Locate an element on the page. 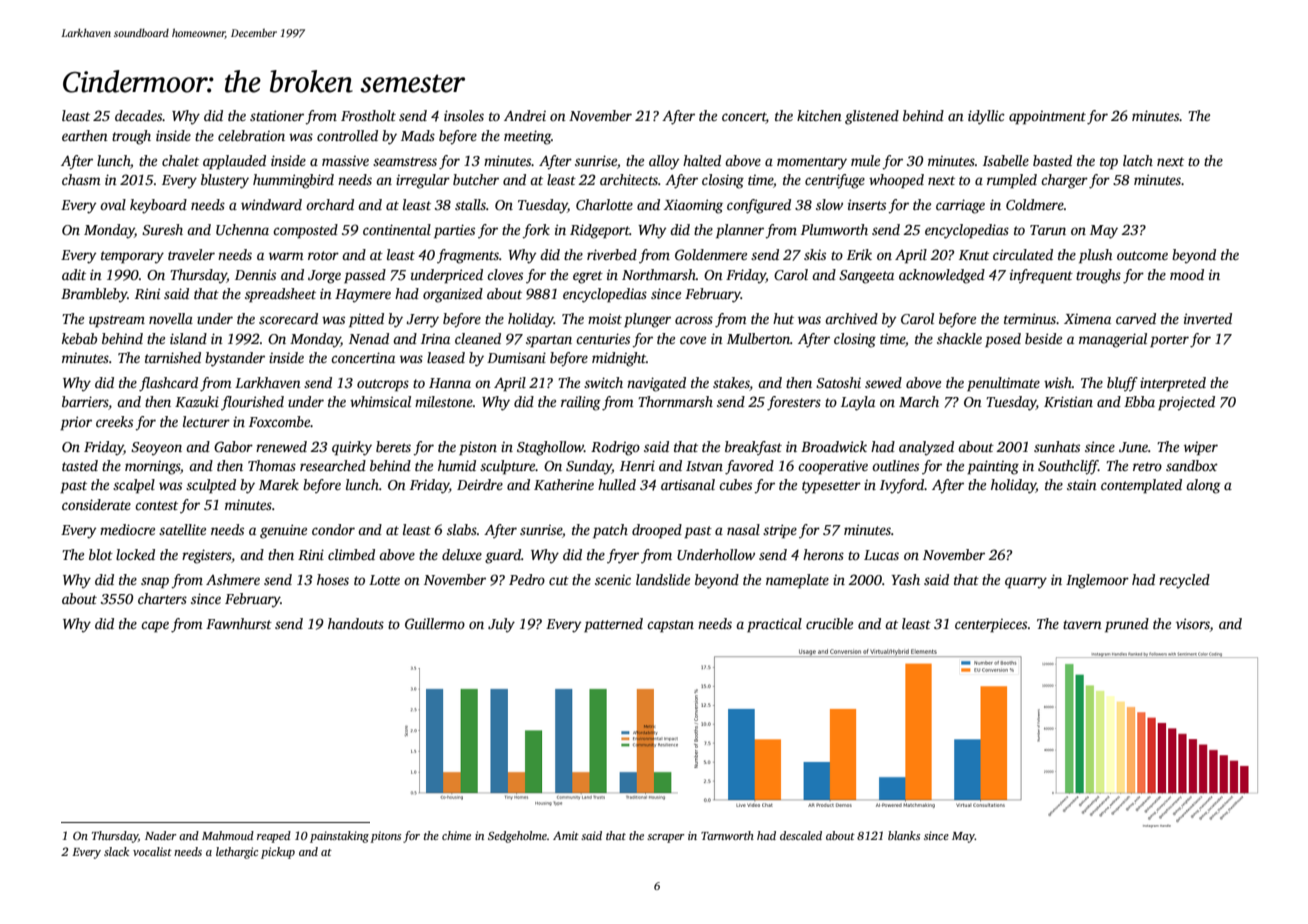 The width and height of the page is (1308, 924). outcome is located at coordinates (1142, 255).
